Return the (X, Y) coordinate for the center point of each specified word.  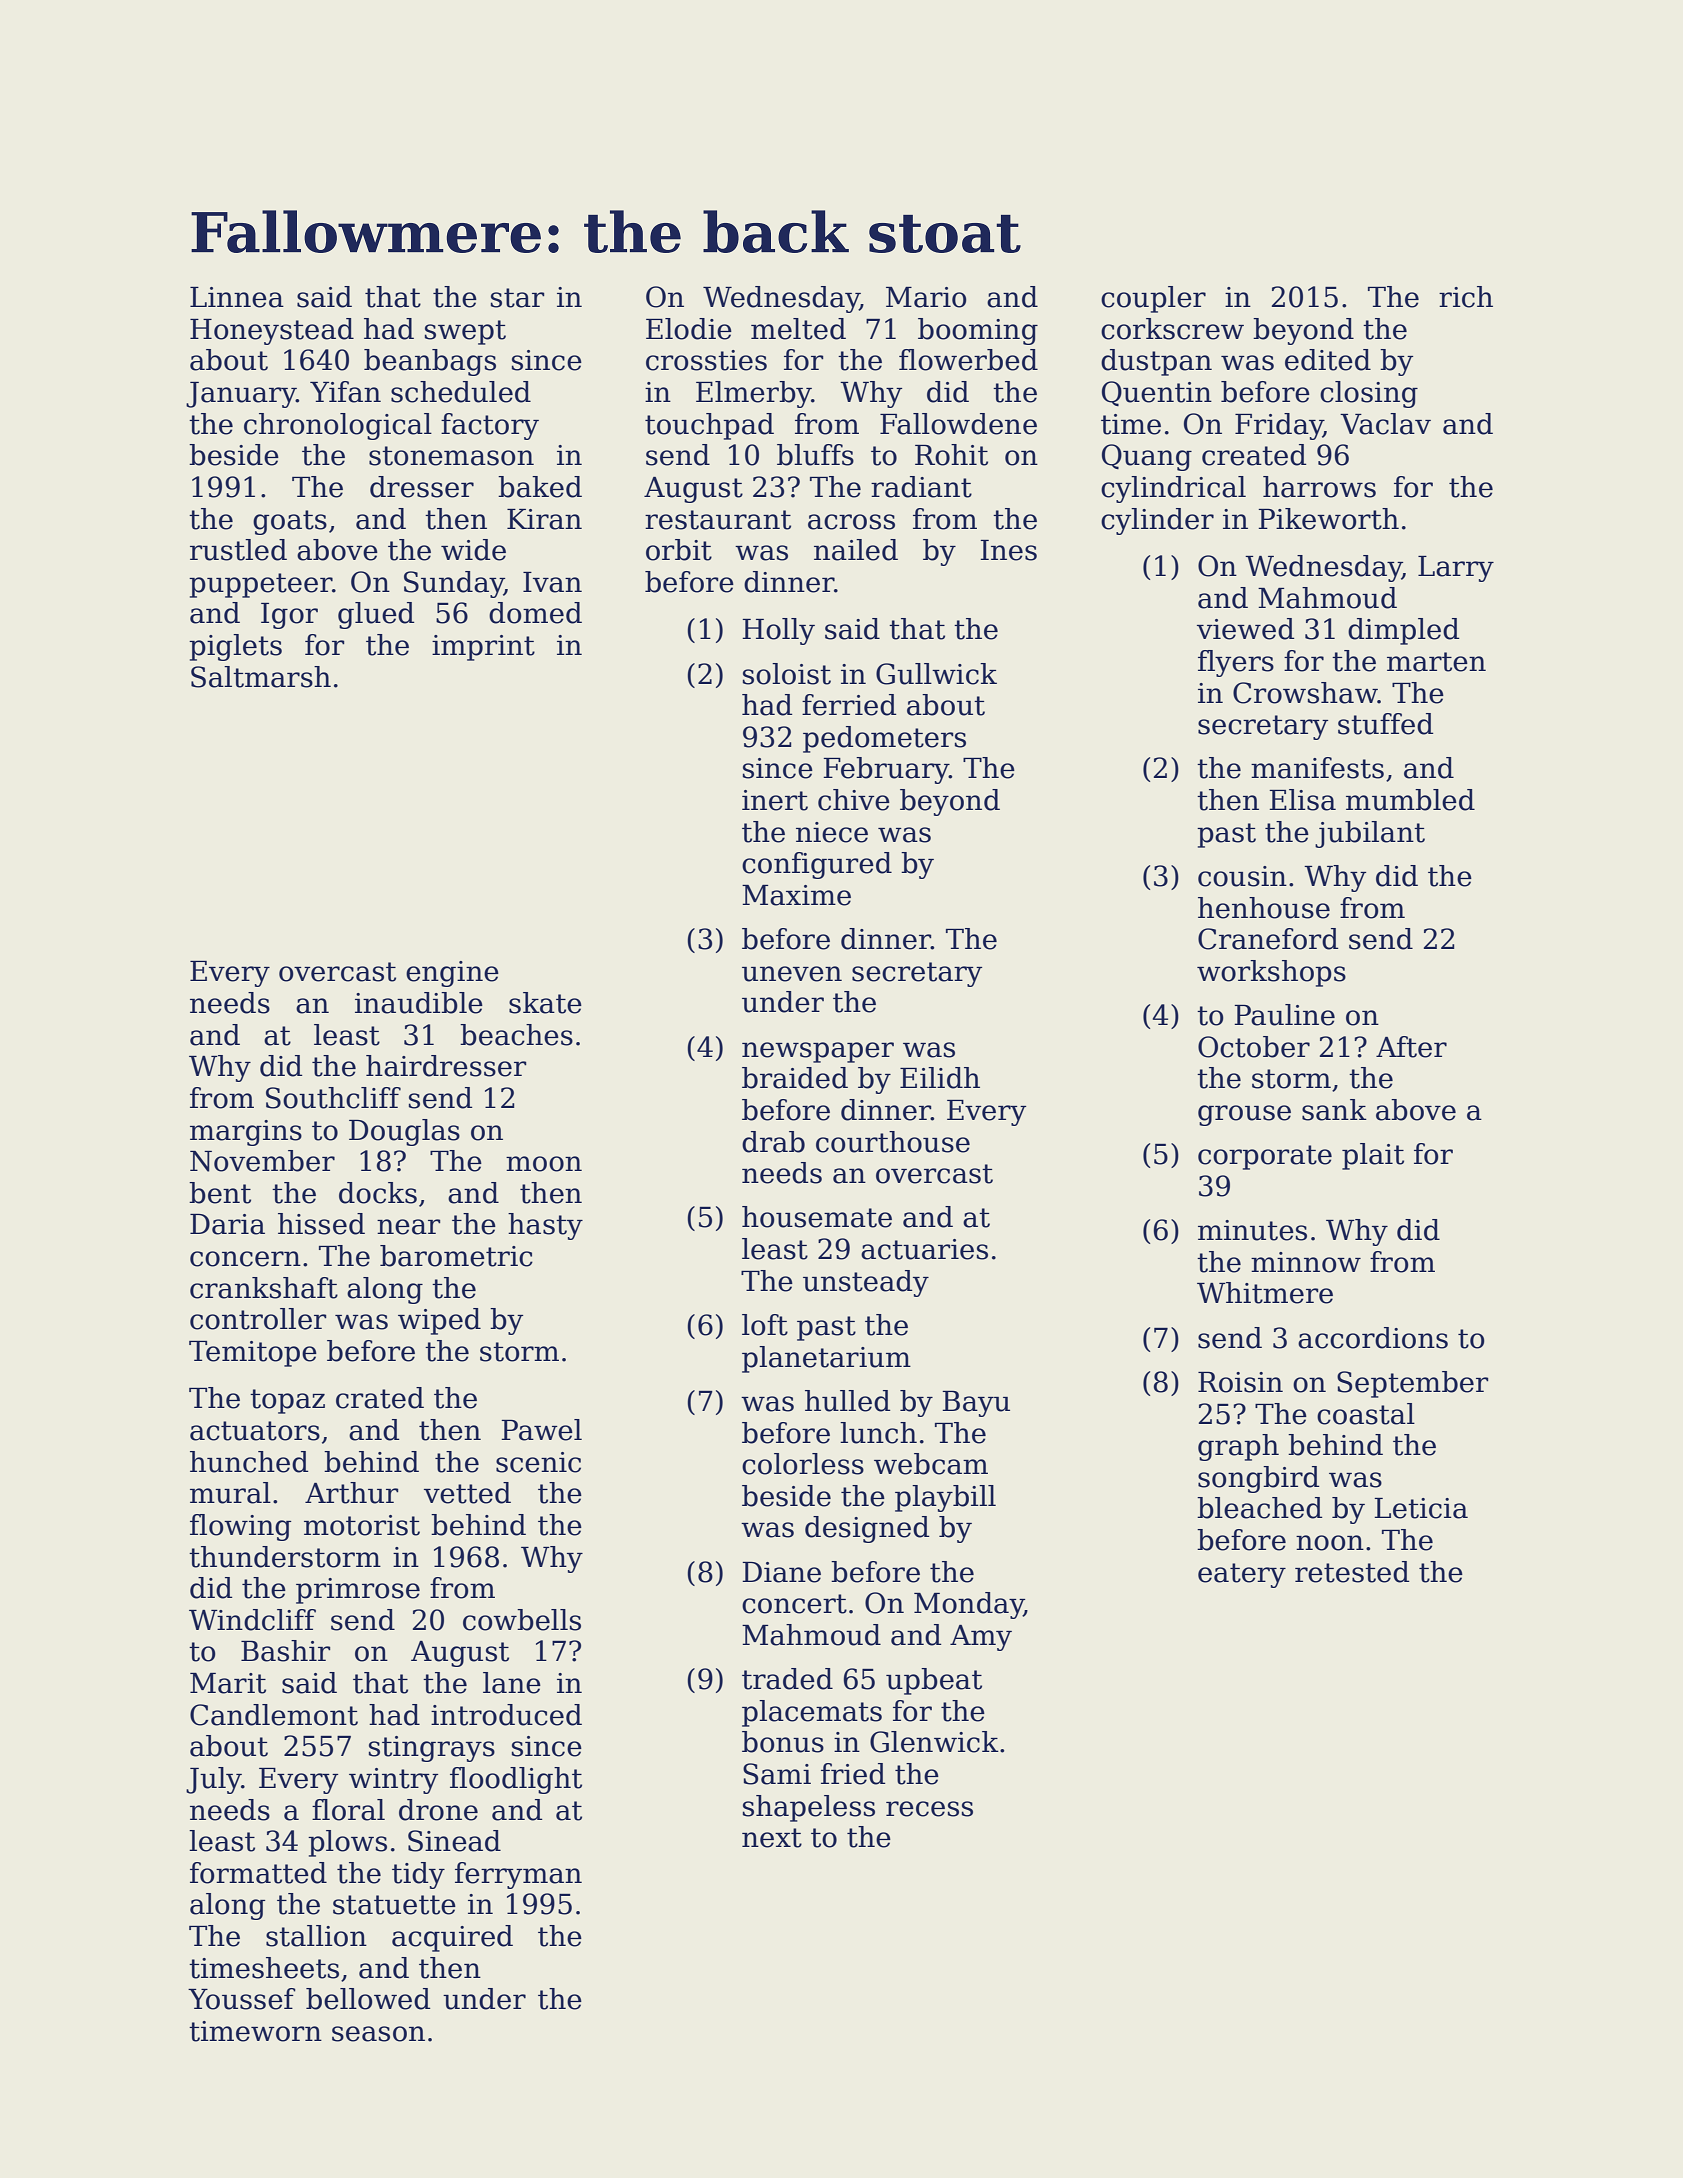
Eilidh (940, 1078)
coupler (1153, 299)
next (772, 1838)
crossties (706, 360)
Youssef (242, 1999)
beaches (516, 1035)
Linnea (237, 297)
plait (1373, 1156)
